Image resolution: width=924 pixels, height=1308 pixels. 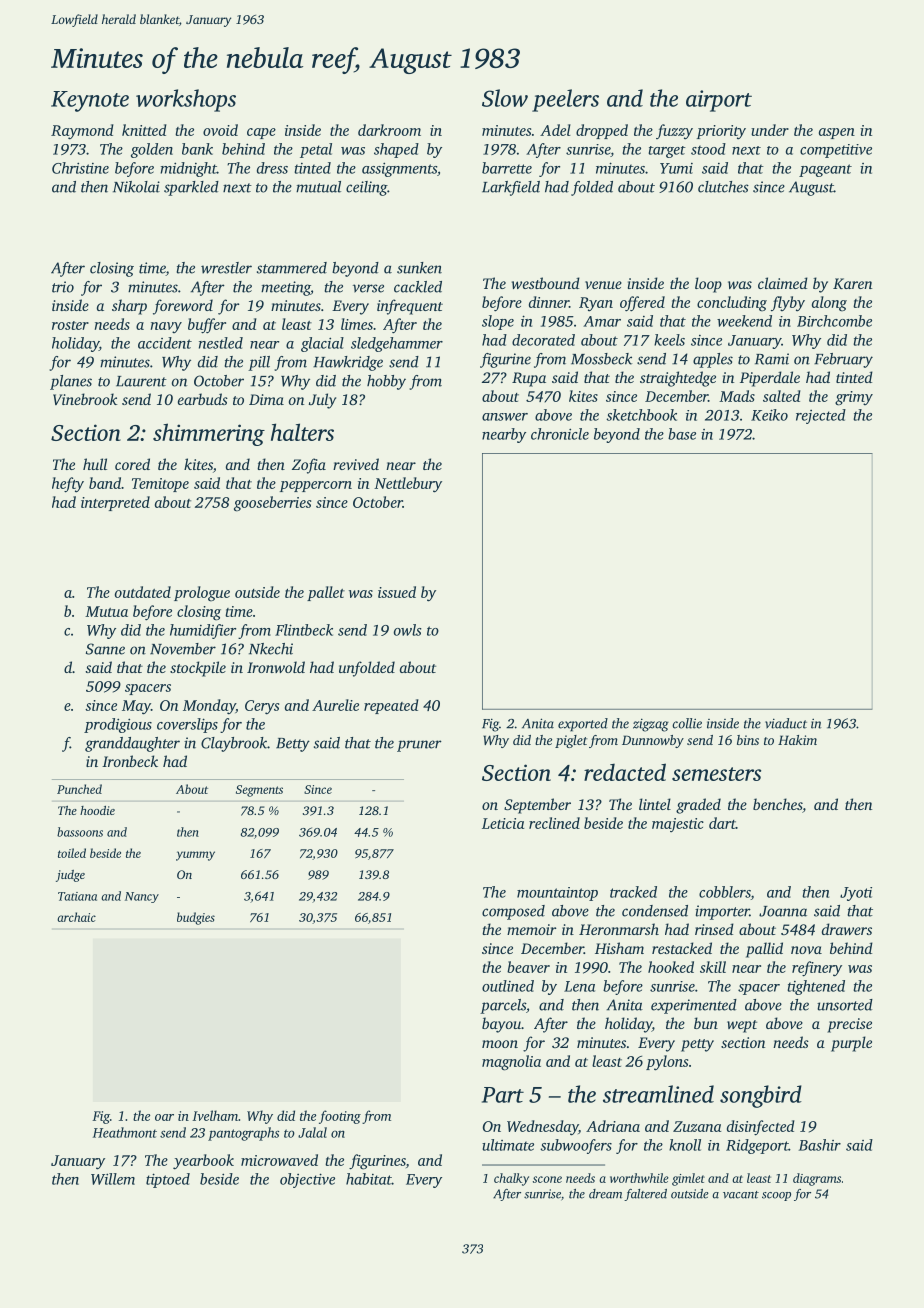 I want to click on viaduct, so click(x=786, y=723).
